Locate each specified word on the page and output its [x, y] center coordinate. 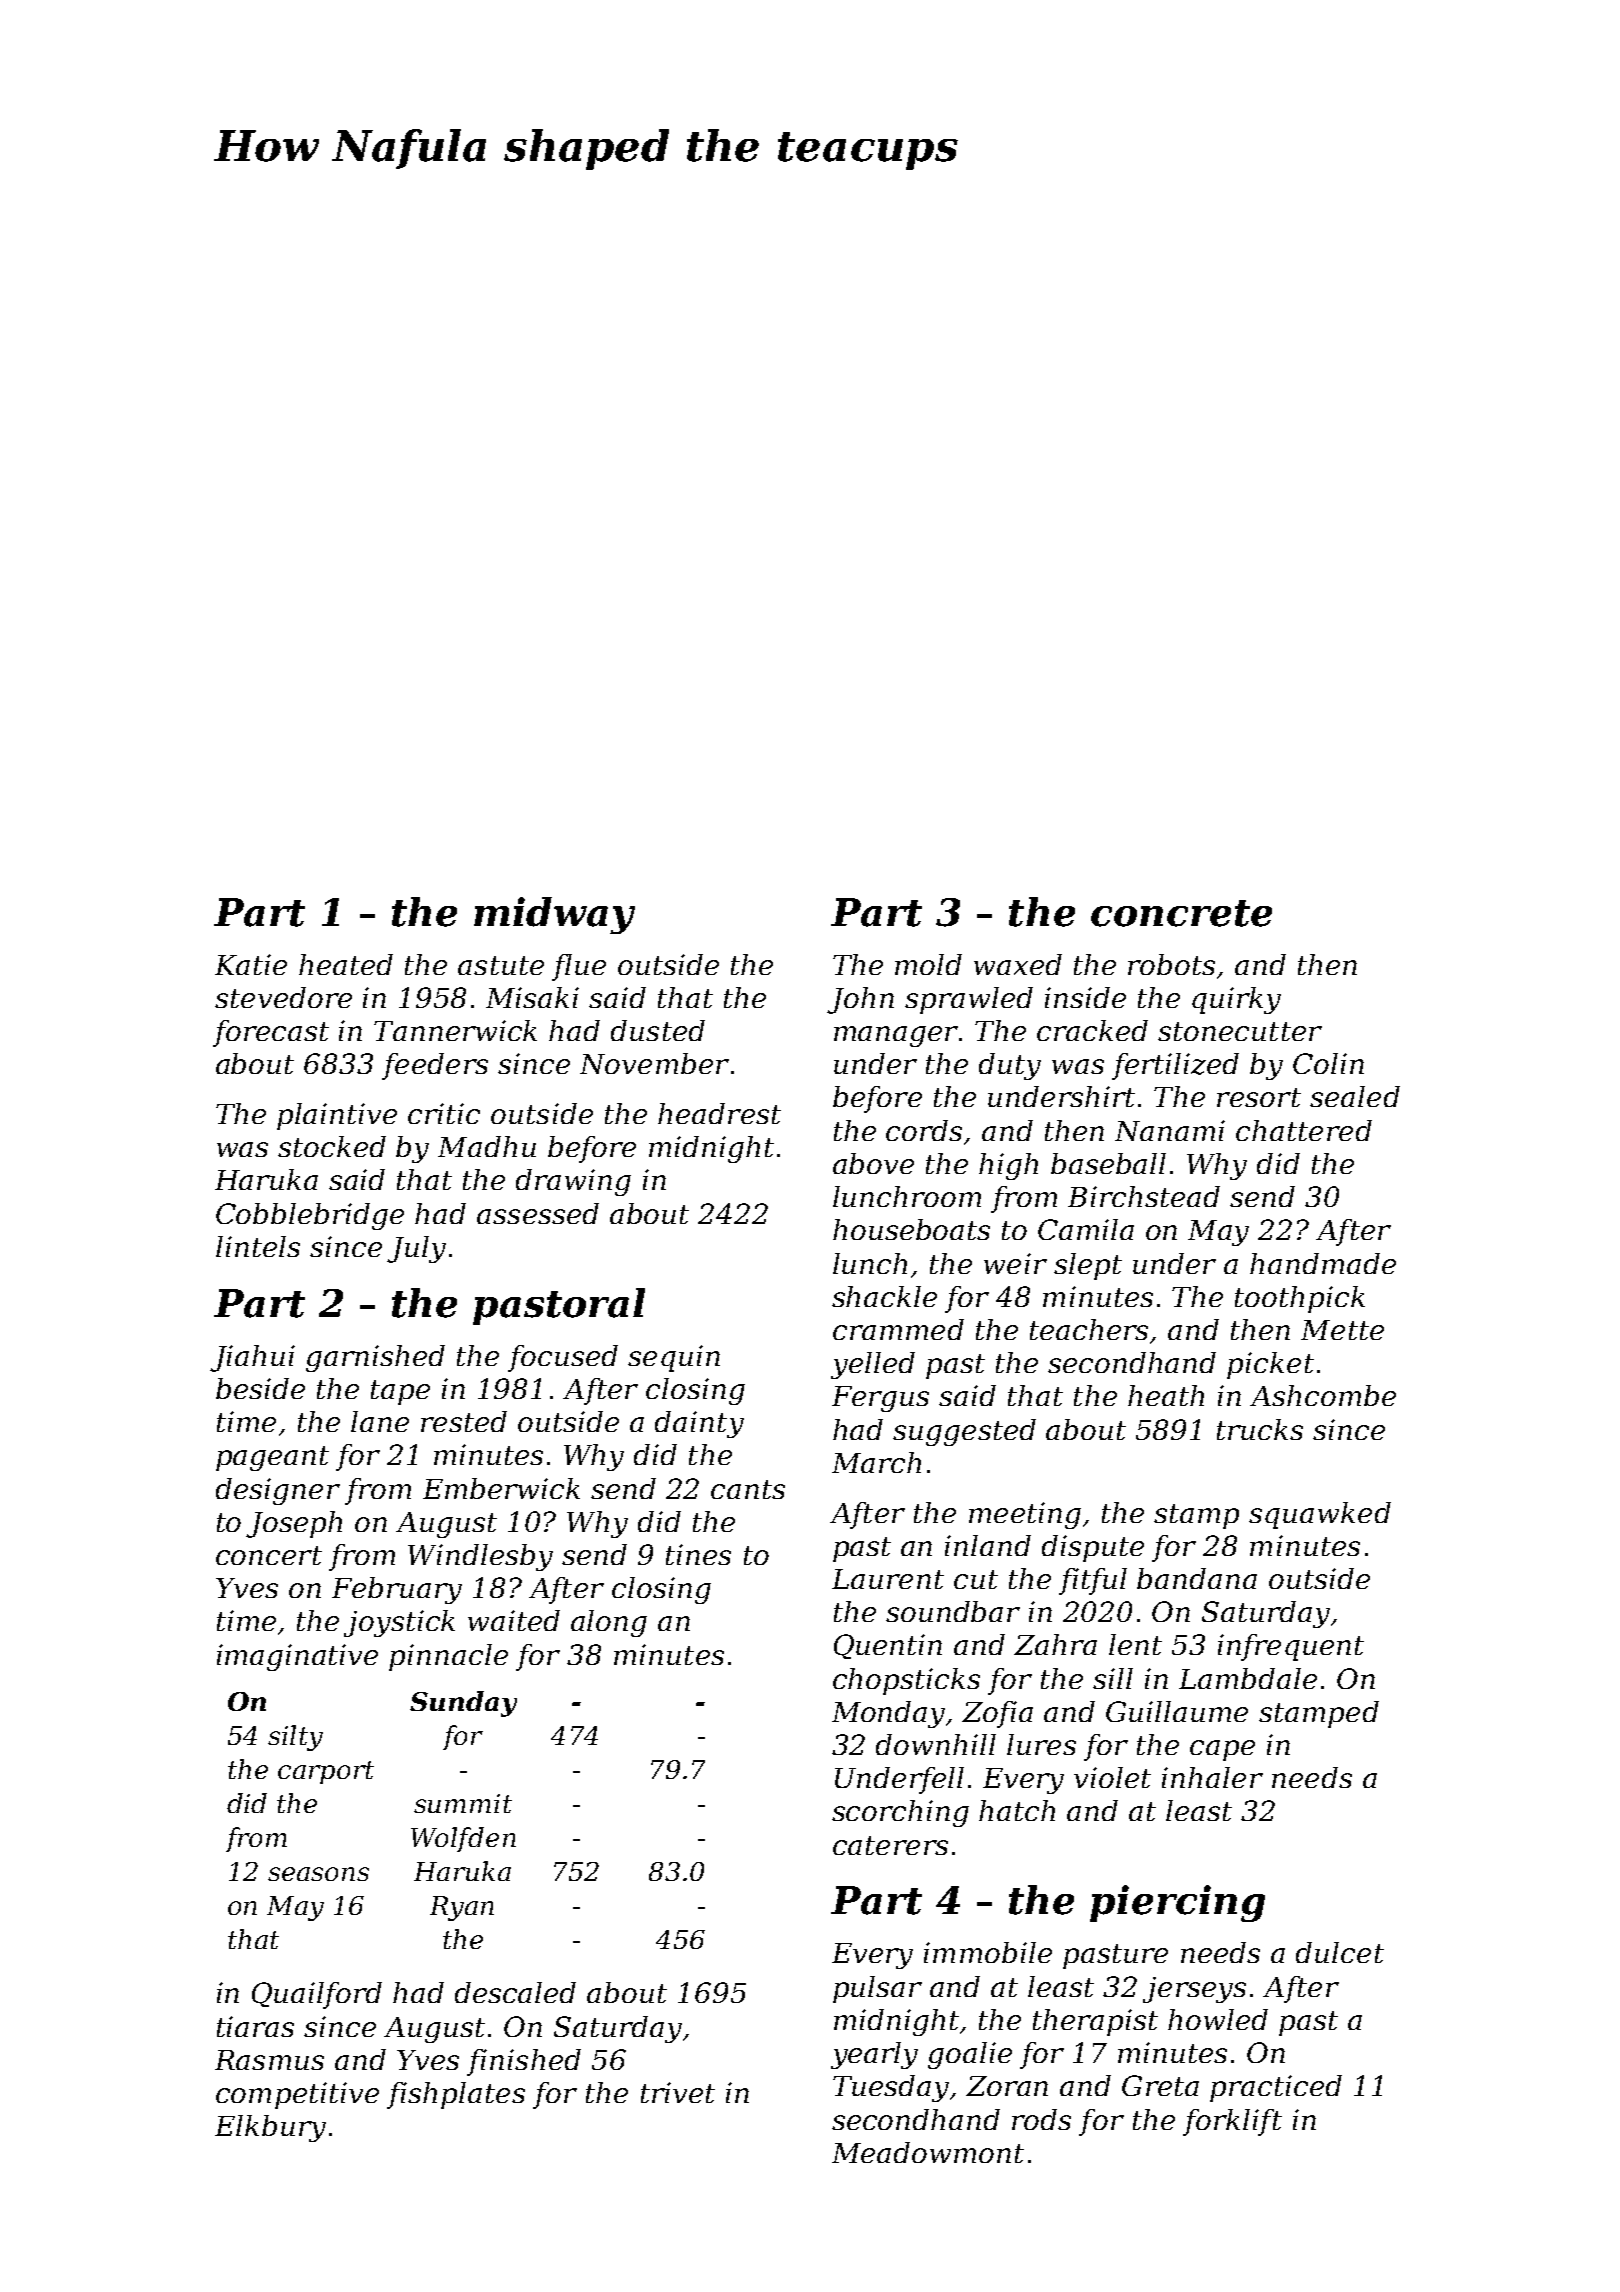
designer [278, 1491]
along [609, 1623]
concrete [1181, 913]
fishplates [456, 2095]
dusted [658, 1030]
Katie [251, 964]
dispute [1093, 1548]
